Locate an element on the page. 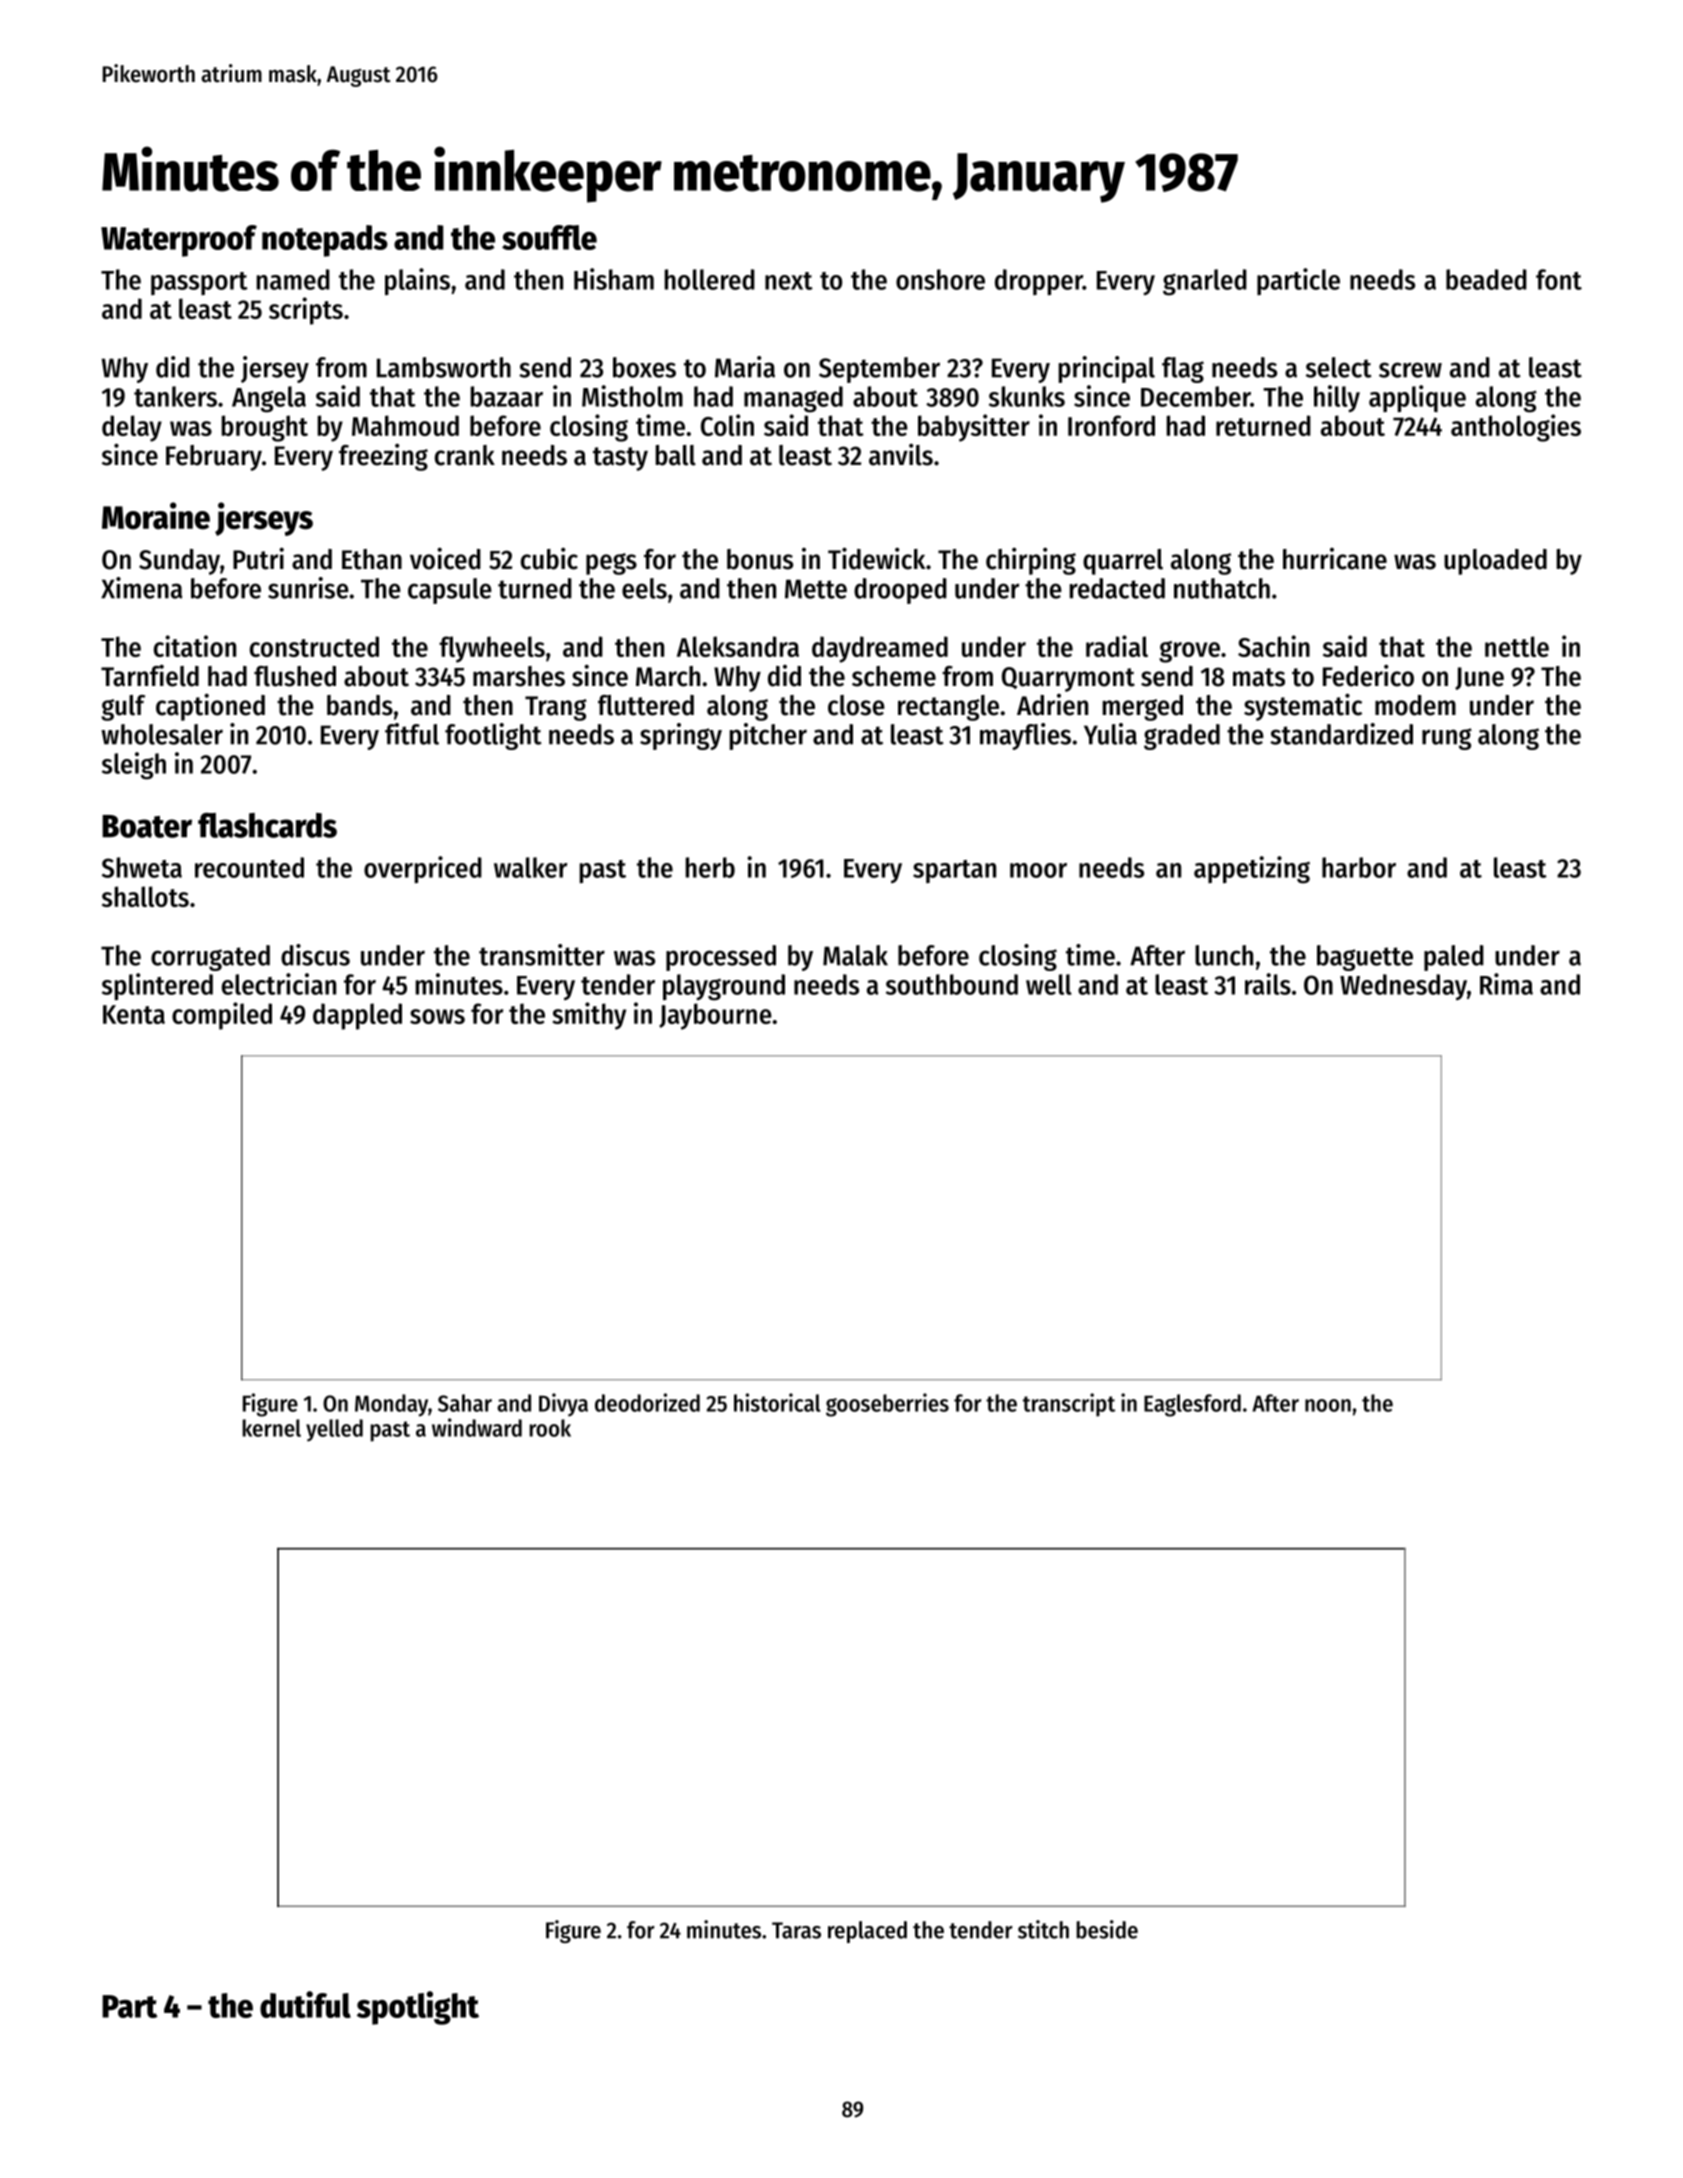 The width and height of the document is (1683, 2178). recounted is located at coordinates (249, 867).
